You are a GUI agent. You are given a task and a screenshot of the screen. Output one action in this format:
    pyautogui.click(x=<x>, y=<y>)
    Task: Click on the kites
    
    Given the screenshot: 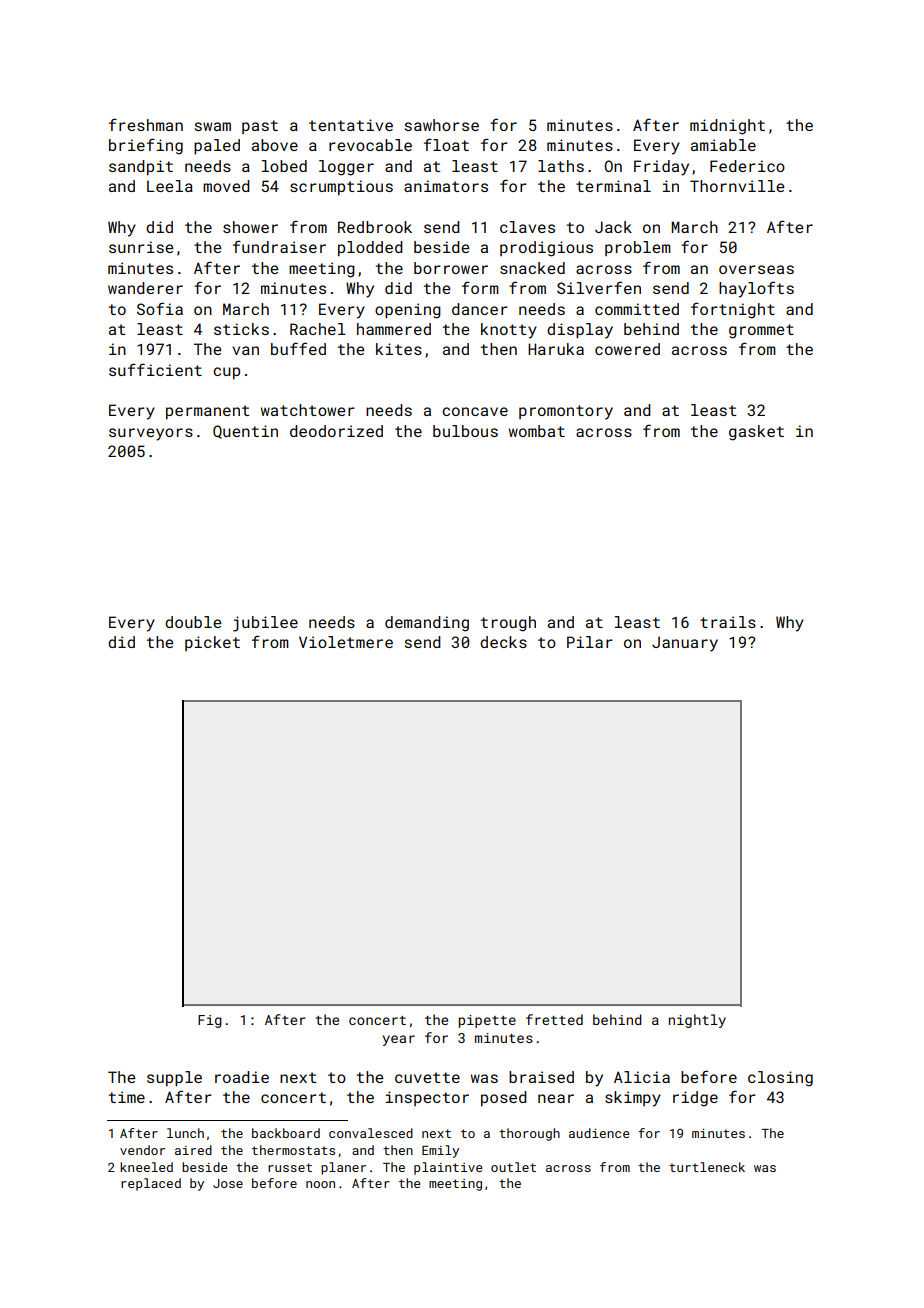 What is the action you would take?
    pyautogui.click(x=399, y=349)
